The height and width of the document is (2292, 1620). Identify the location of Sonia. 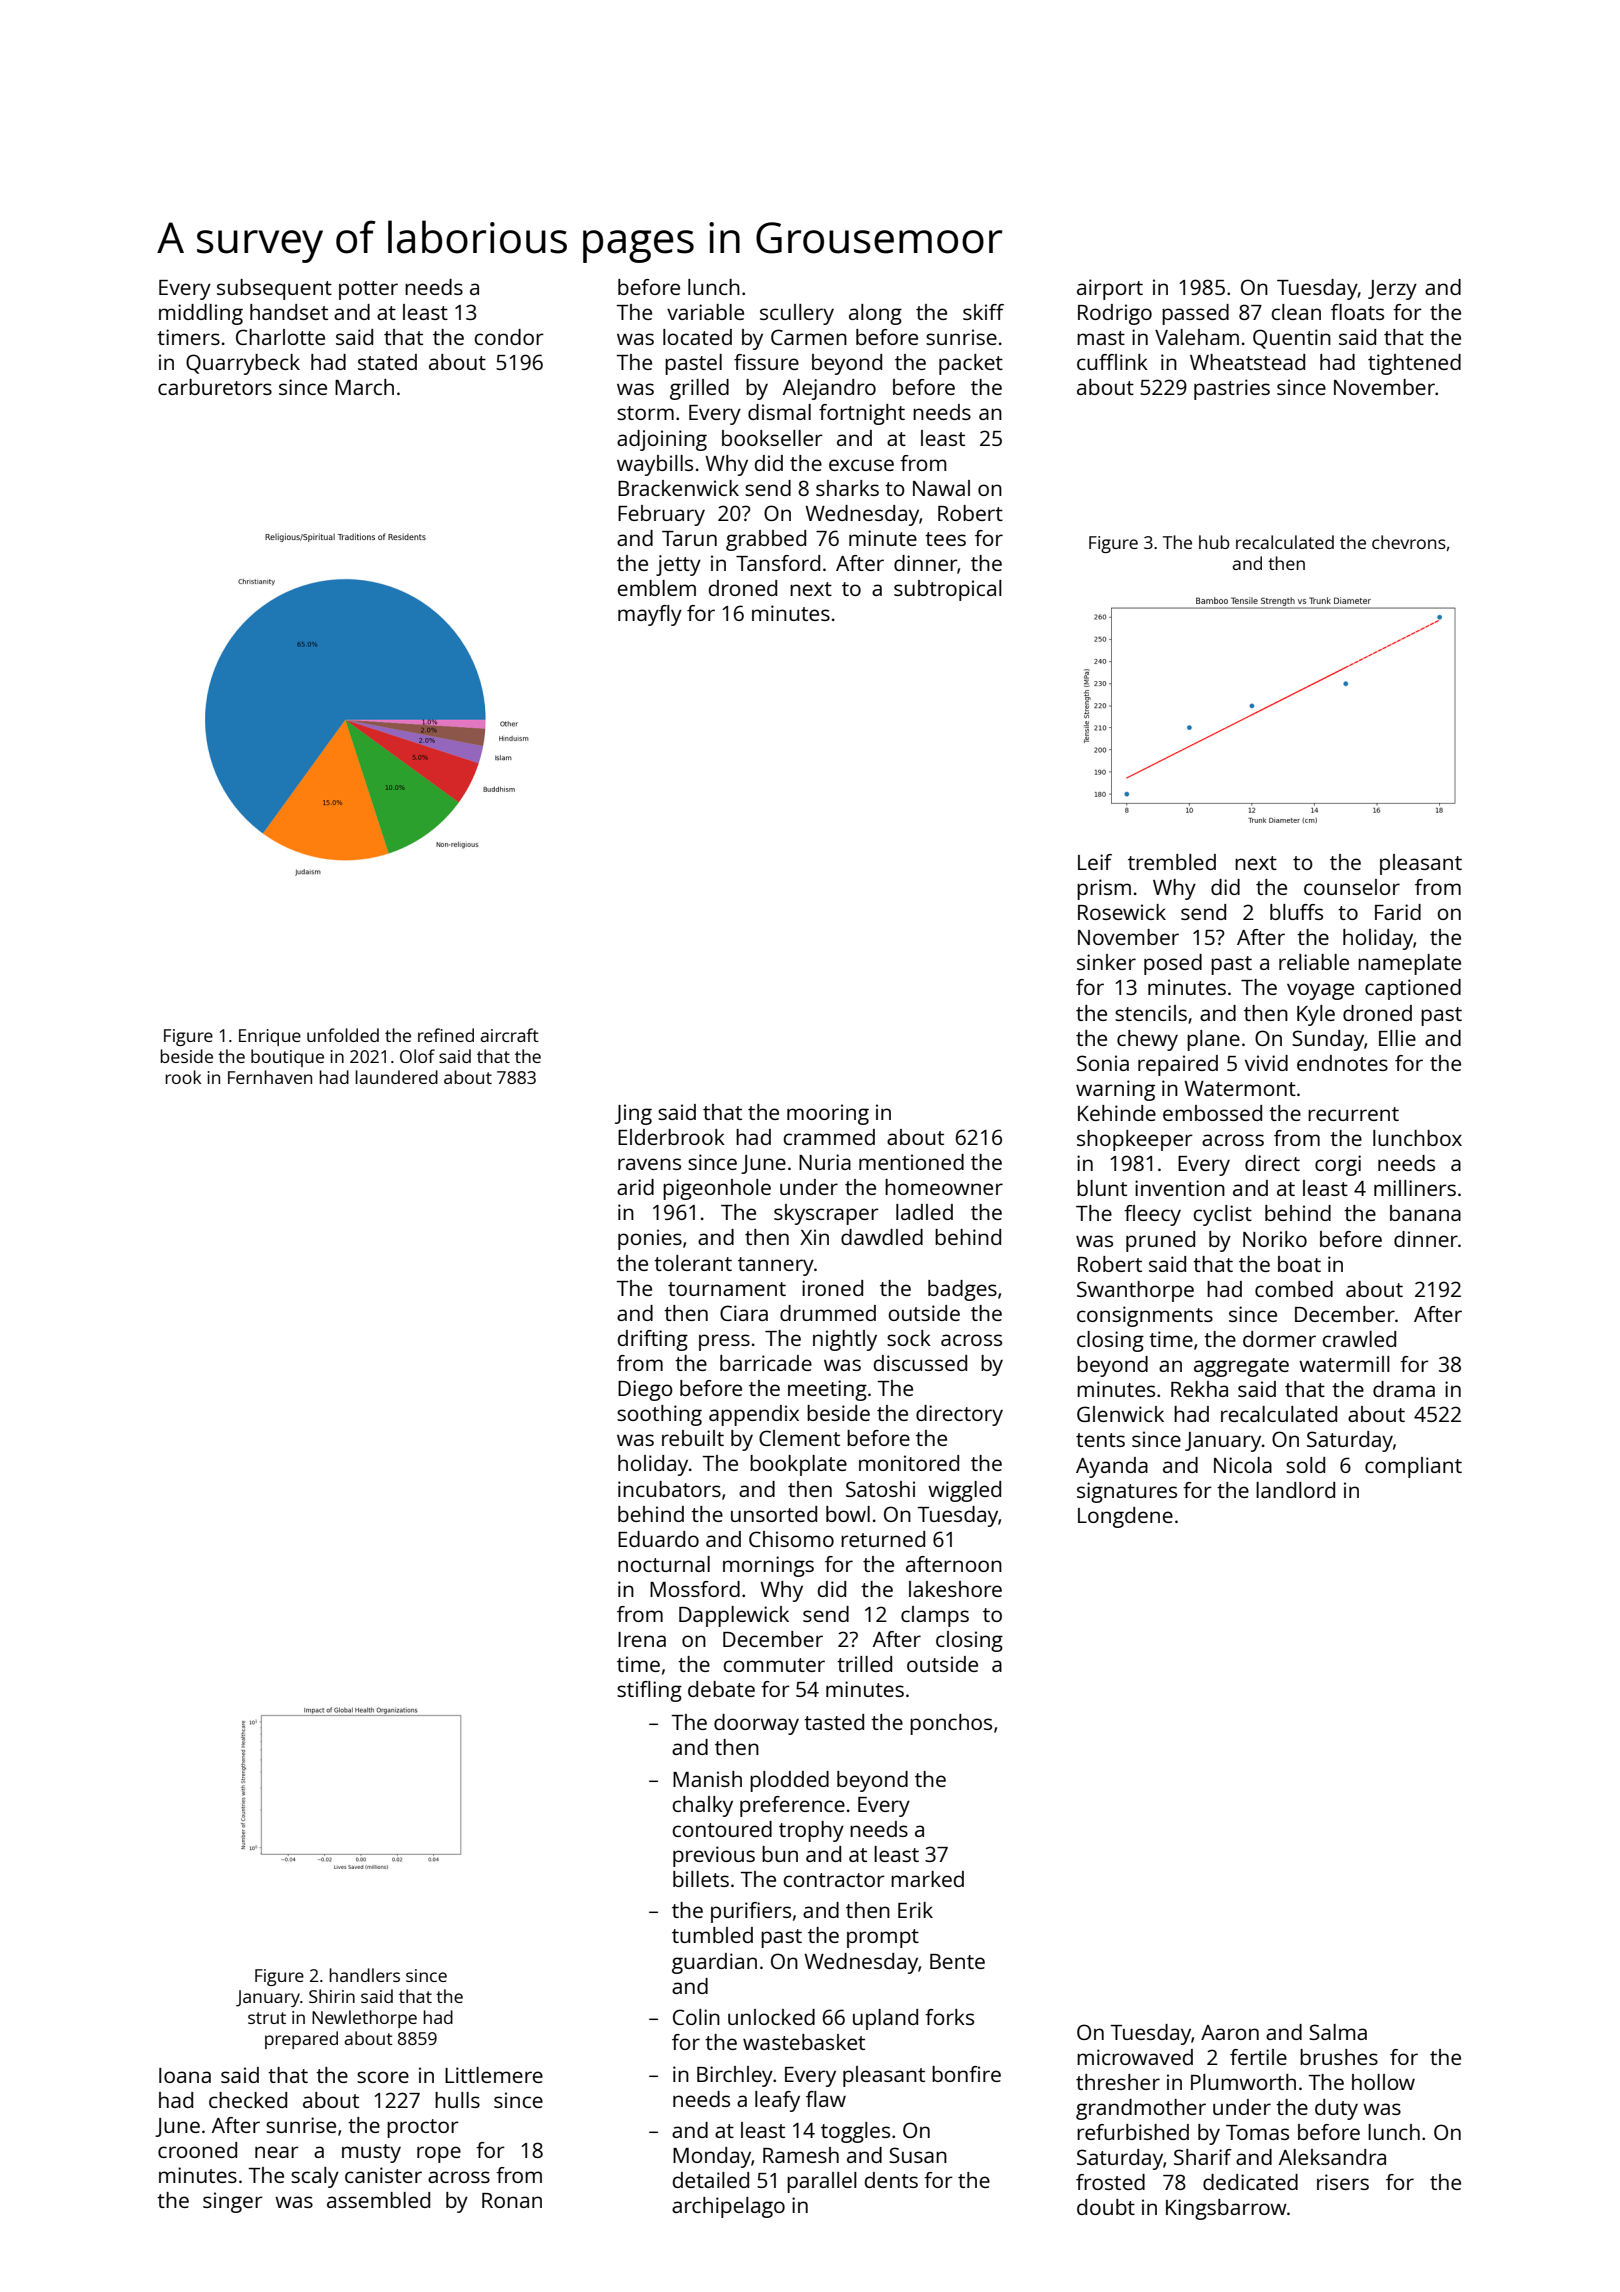
(1103, 1063).
